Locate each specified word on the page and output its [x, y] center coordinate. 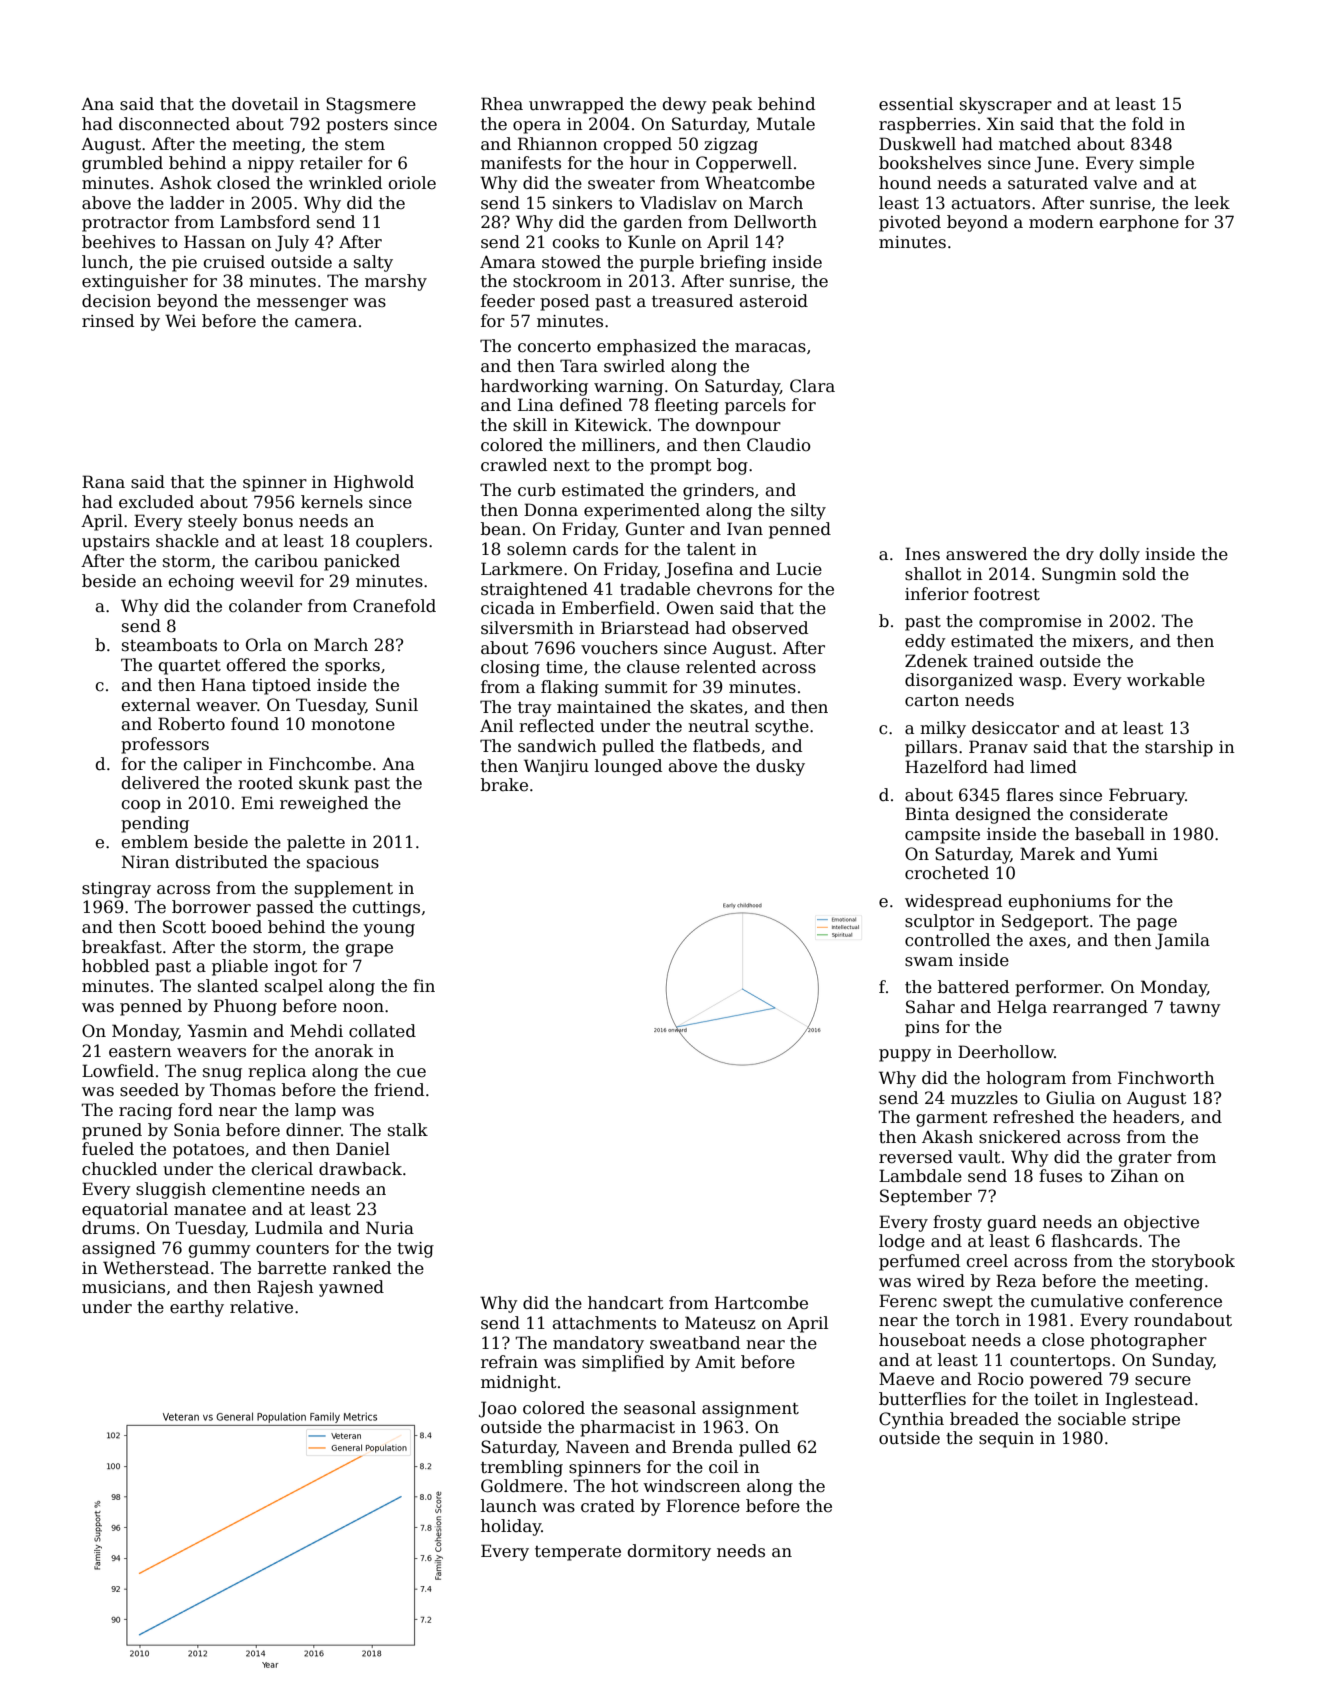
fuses [1060, 1176]
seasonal [660, 1408]
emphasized [647, 347]
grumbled [122, 164]
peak [732, 105]
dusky [780, 767]
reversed [916, 1157]
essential [916, 104]
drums [108, 1228]
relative [261, 1307]
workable [1166, 680]
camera [326, 323]
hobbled [115, 966]
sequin [1006, 1440]
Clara [812, 386]
